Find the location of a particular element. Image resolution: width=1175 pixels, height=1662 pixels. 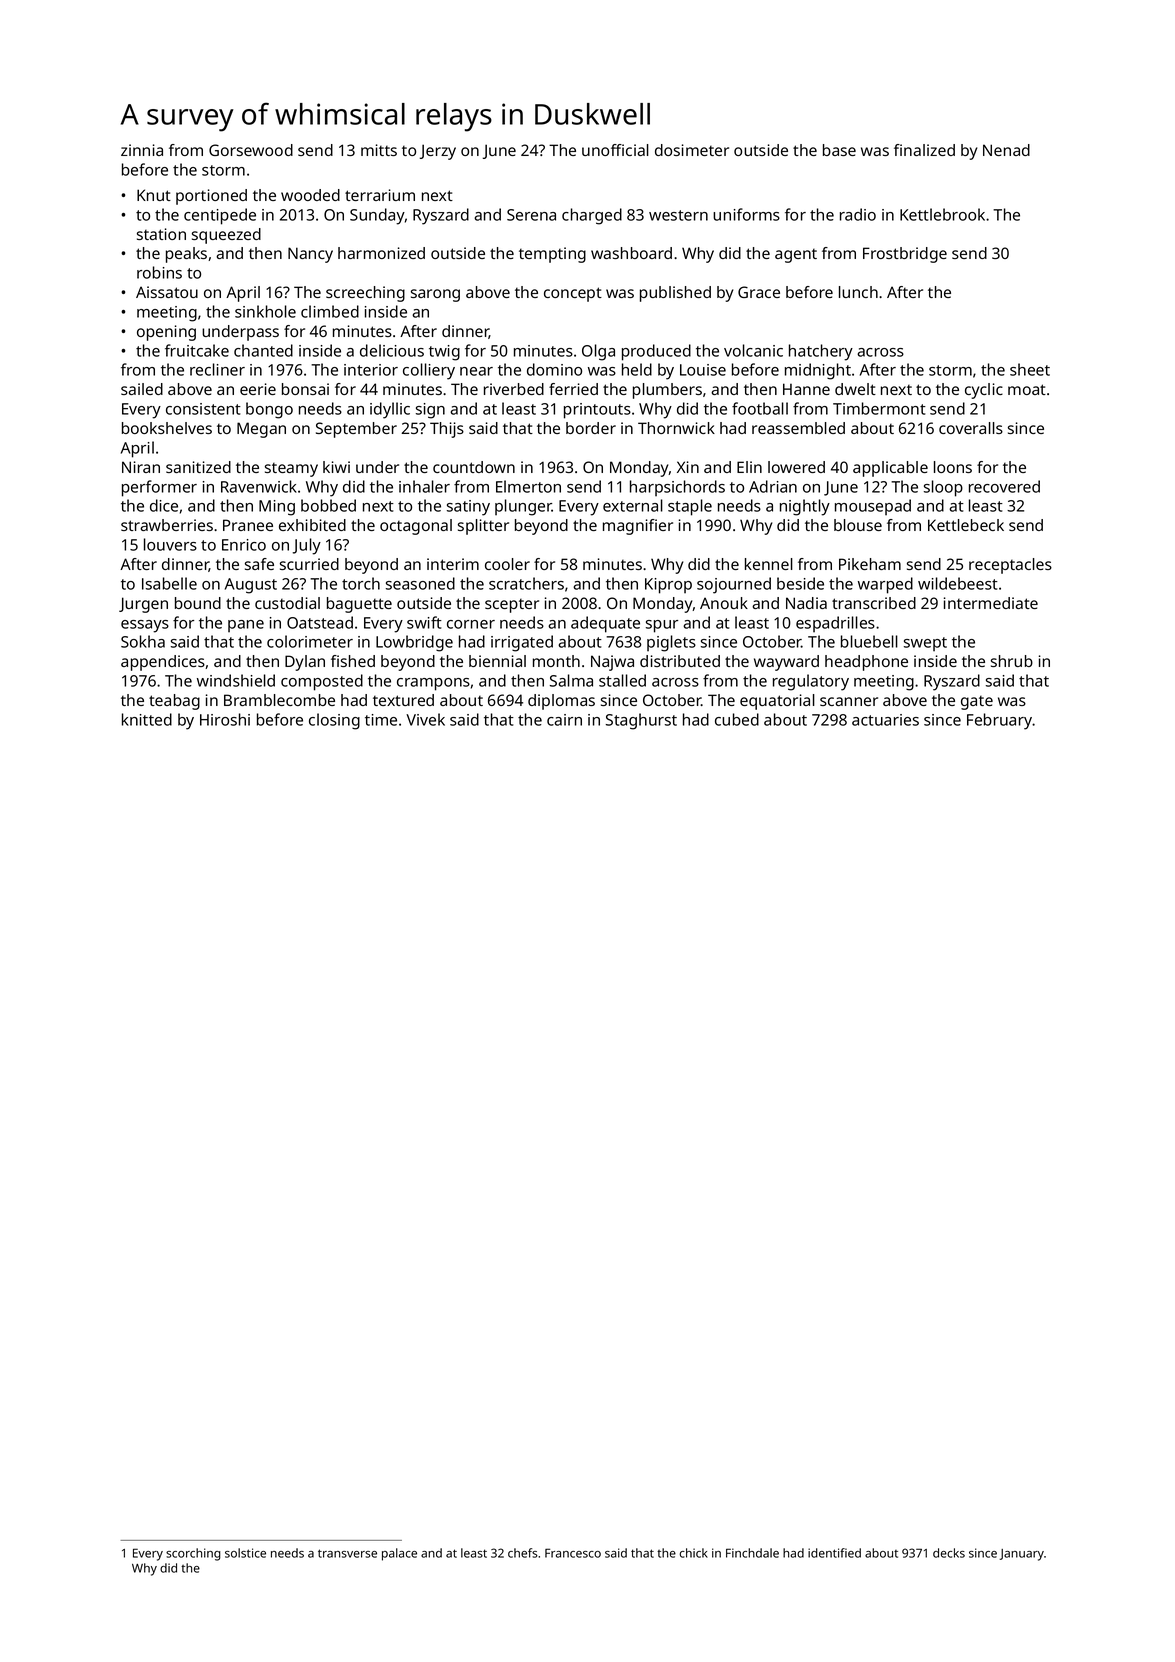

Elmerton is located at coordinates (528, 486).
